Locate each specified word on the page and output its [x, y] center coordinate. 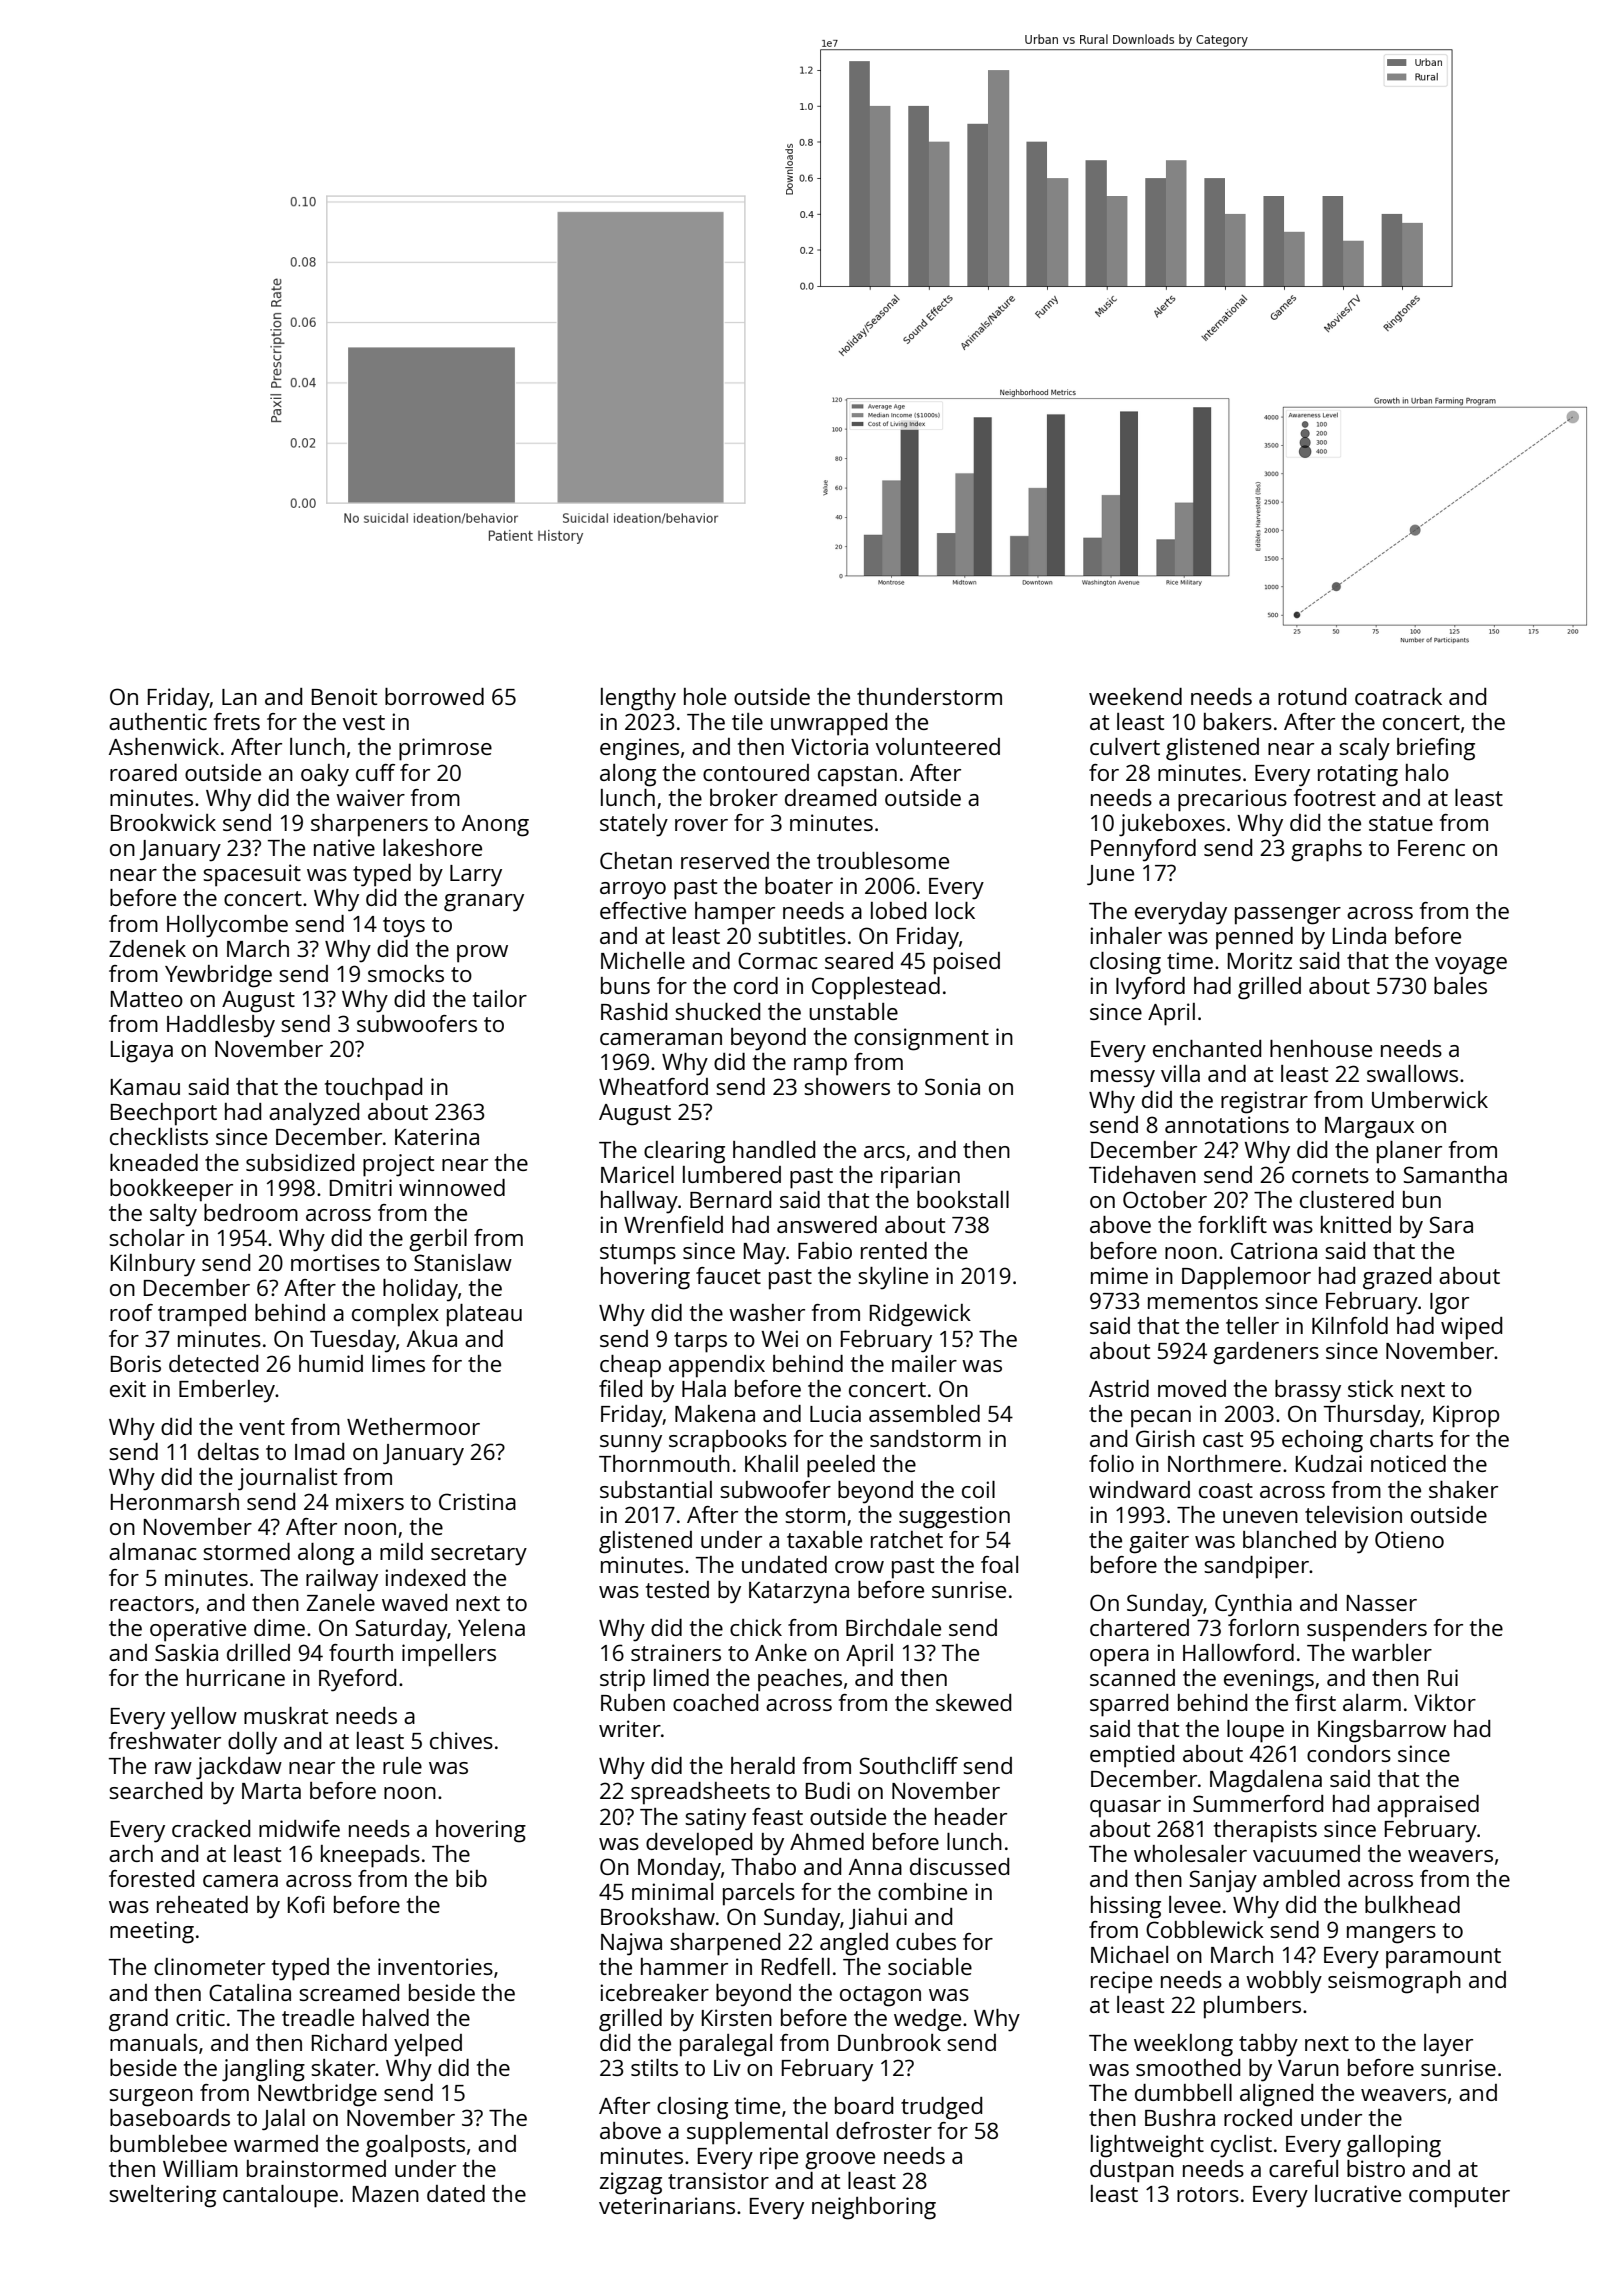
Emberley [227, 1391]
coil [978, 1489]
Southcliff [908, 1765]
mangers [1391, 1935]
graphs [1326, 850]
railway [342, 1580]
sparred [1129, 1705]
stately [634, 825]
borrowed [434, 696]
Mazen [386, 2194]
